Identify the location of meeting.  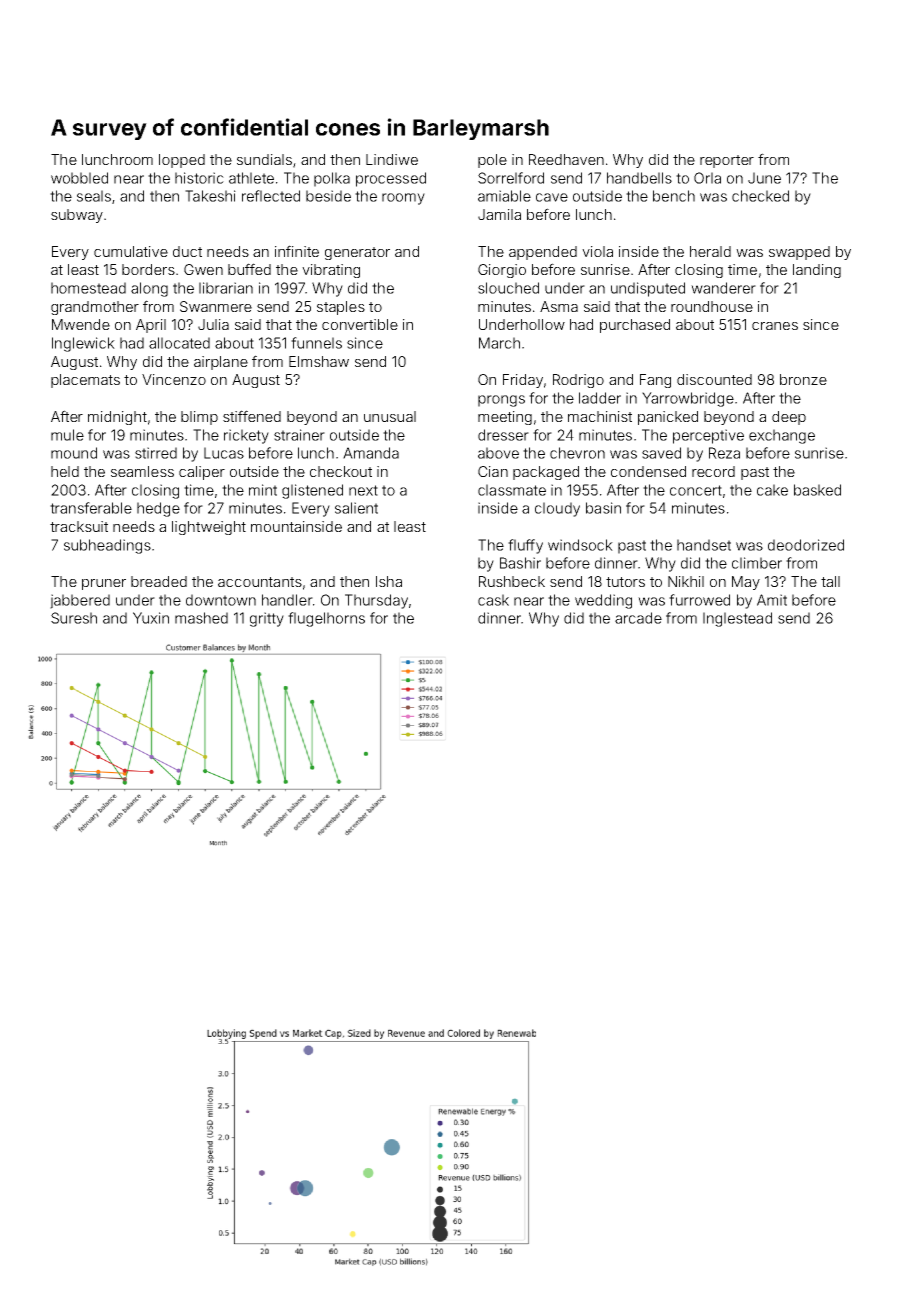
(505, 418).
